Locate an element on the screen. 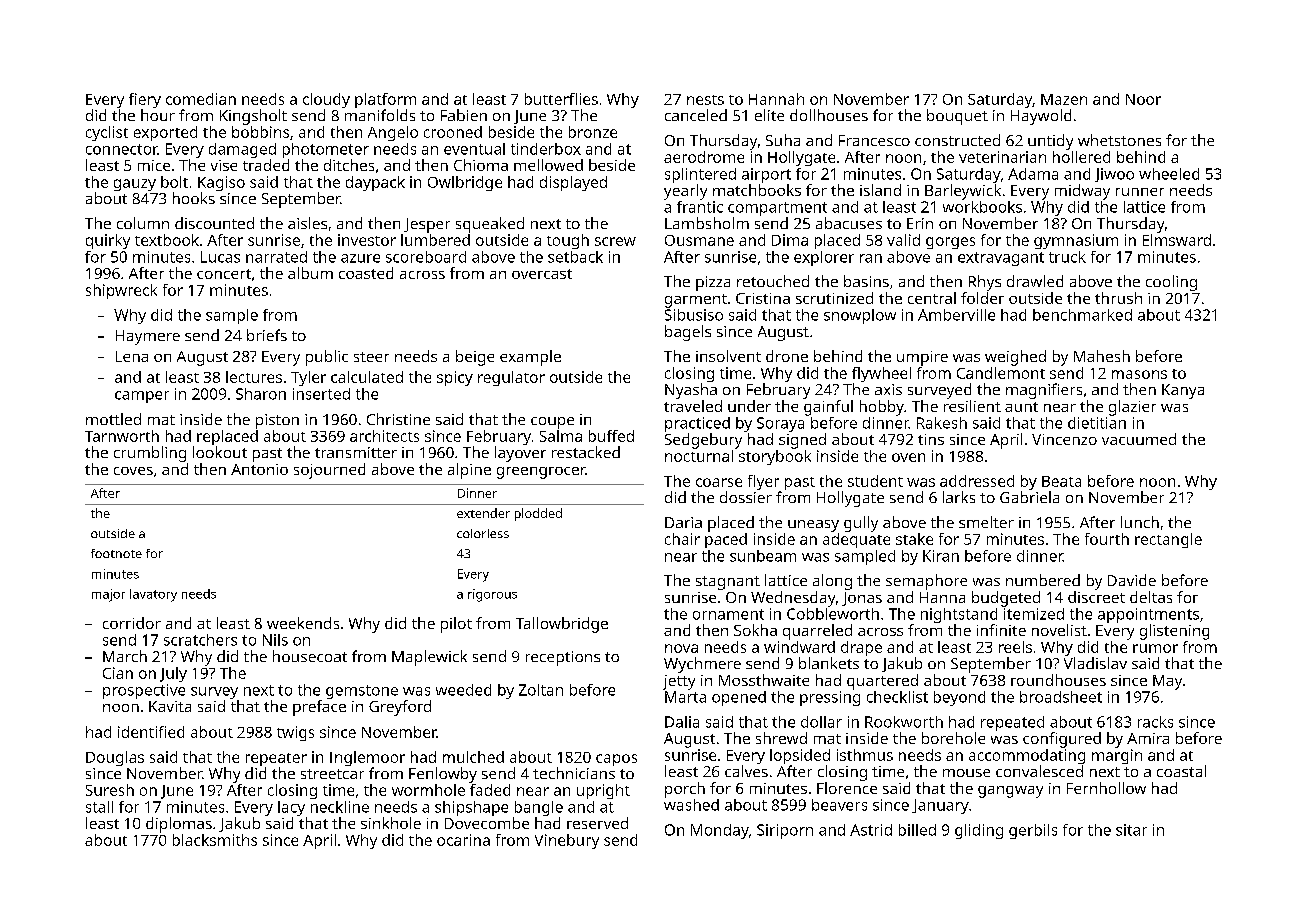  signed is located at coordinates (802, 441).
